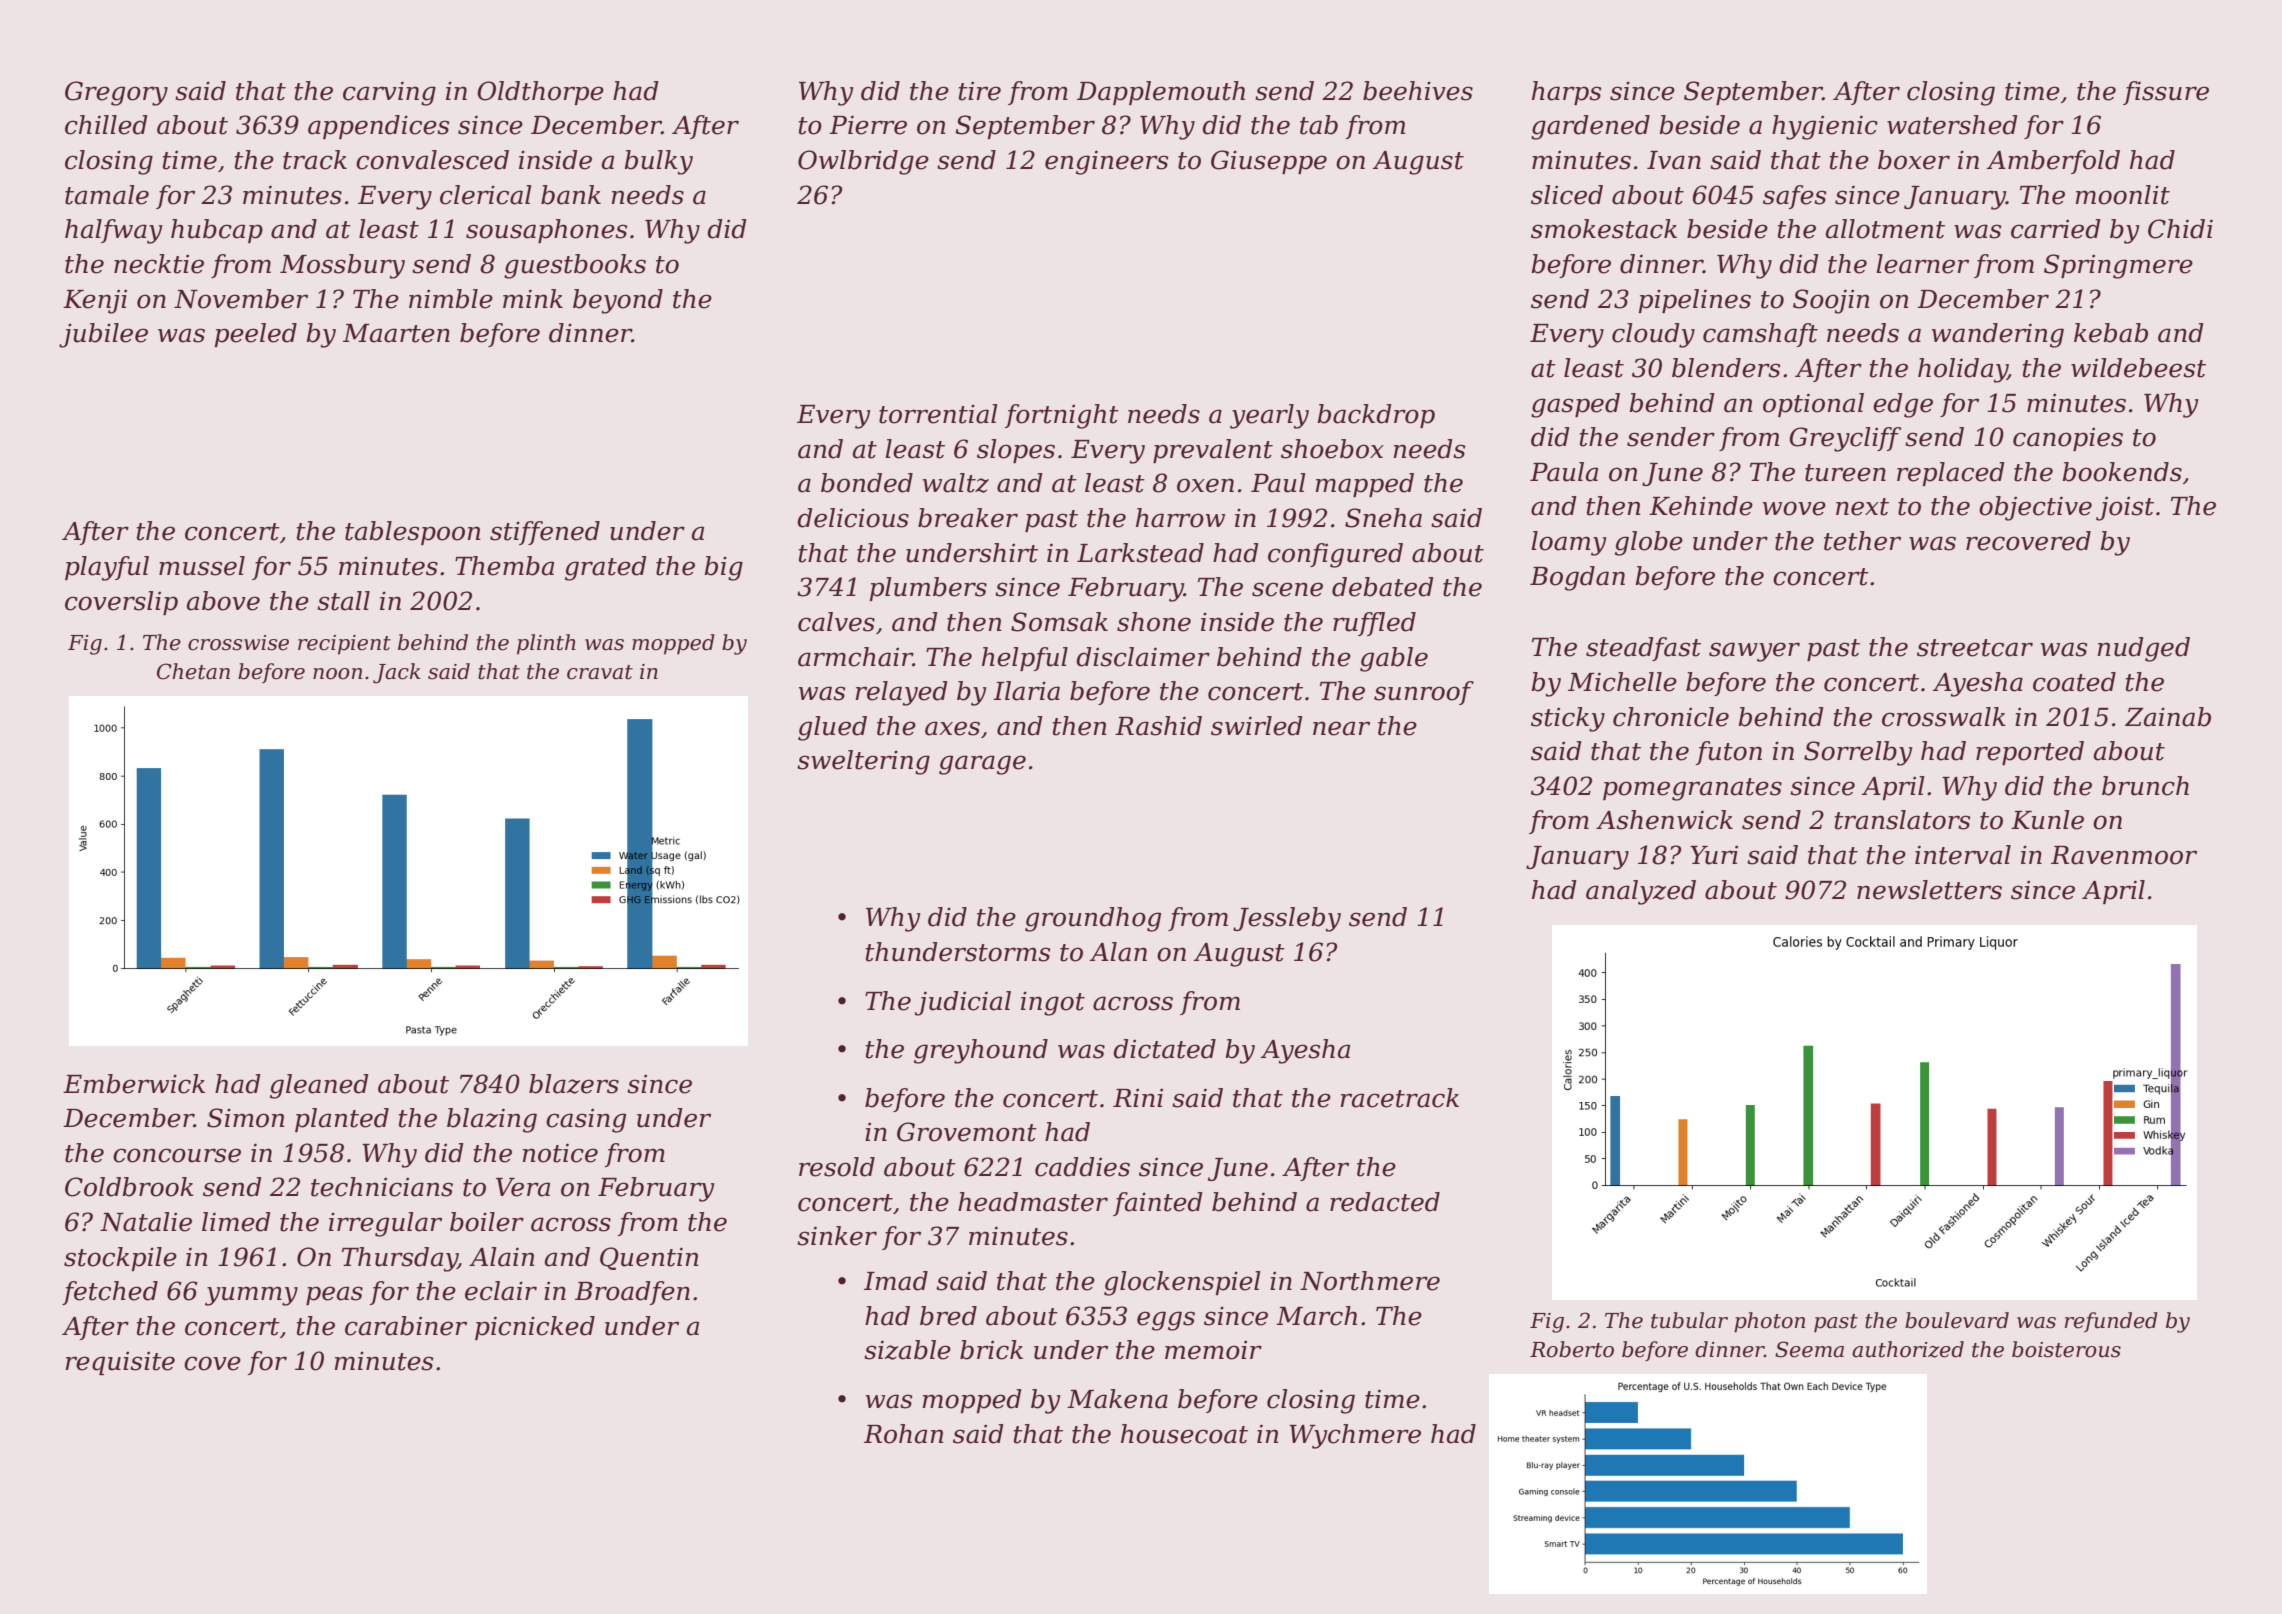 This screenshot has width=2282, height=1614. Describe the element at coordinates (134, 1084) in the screenshot. I see `Emberwick` at that location.
